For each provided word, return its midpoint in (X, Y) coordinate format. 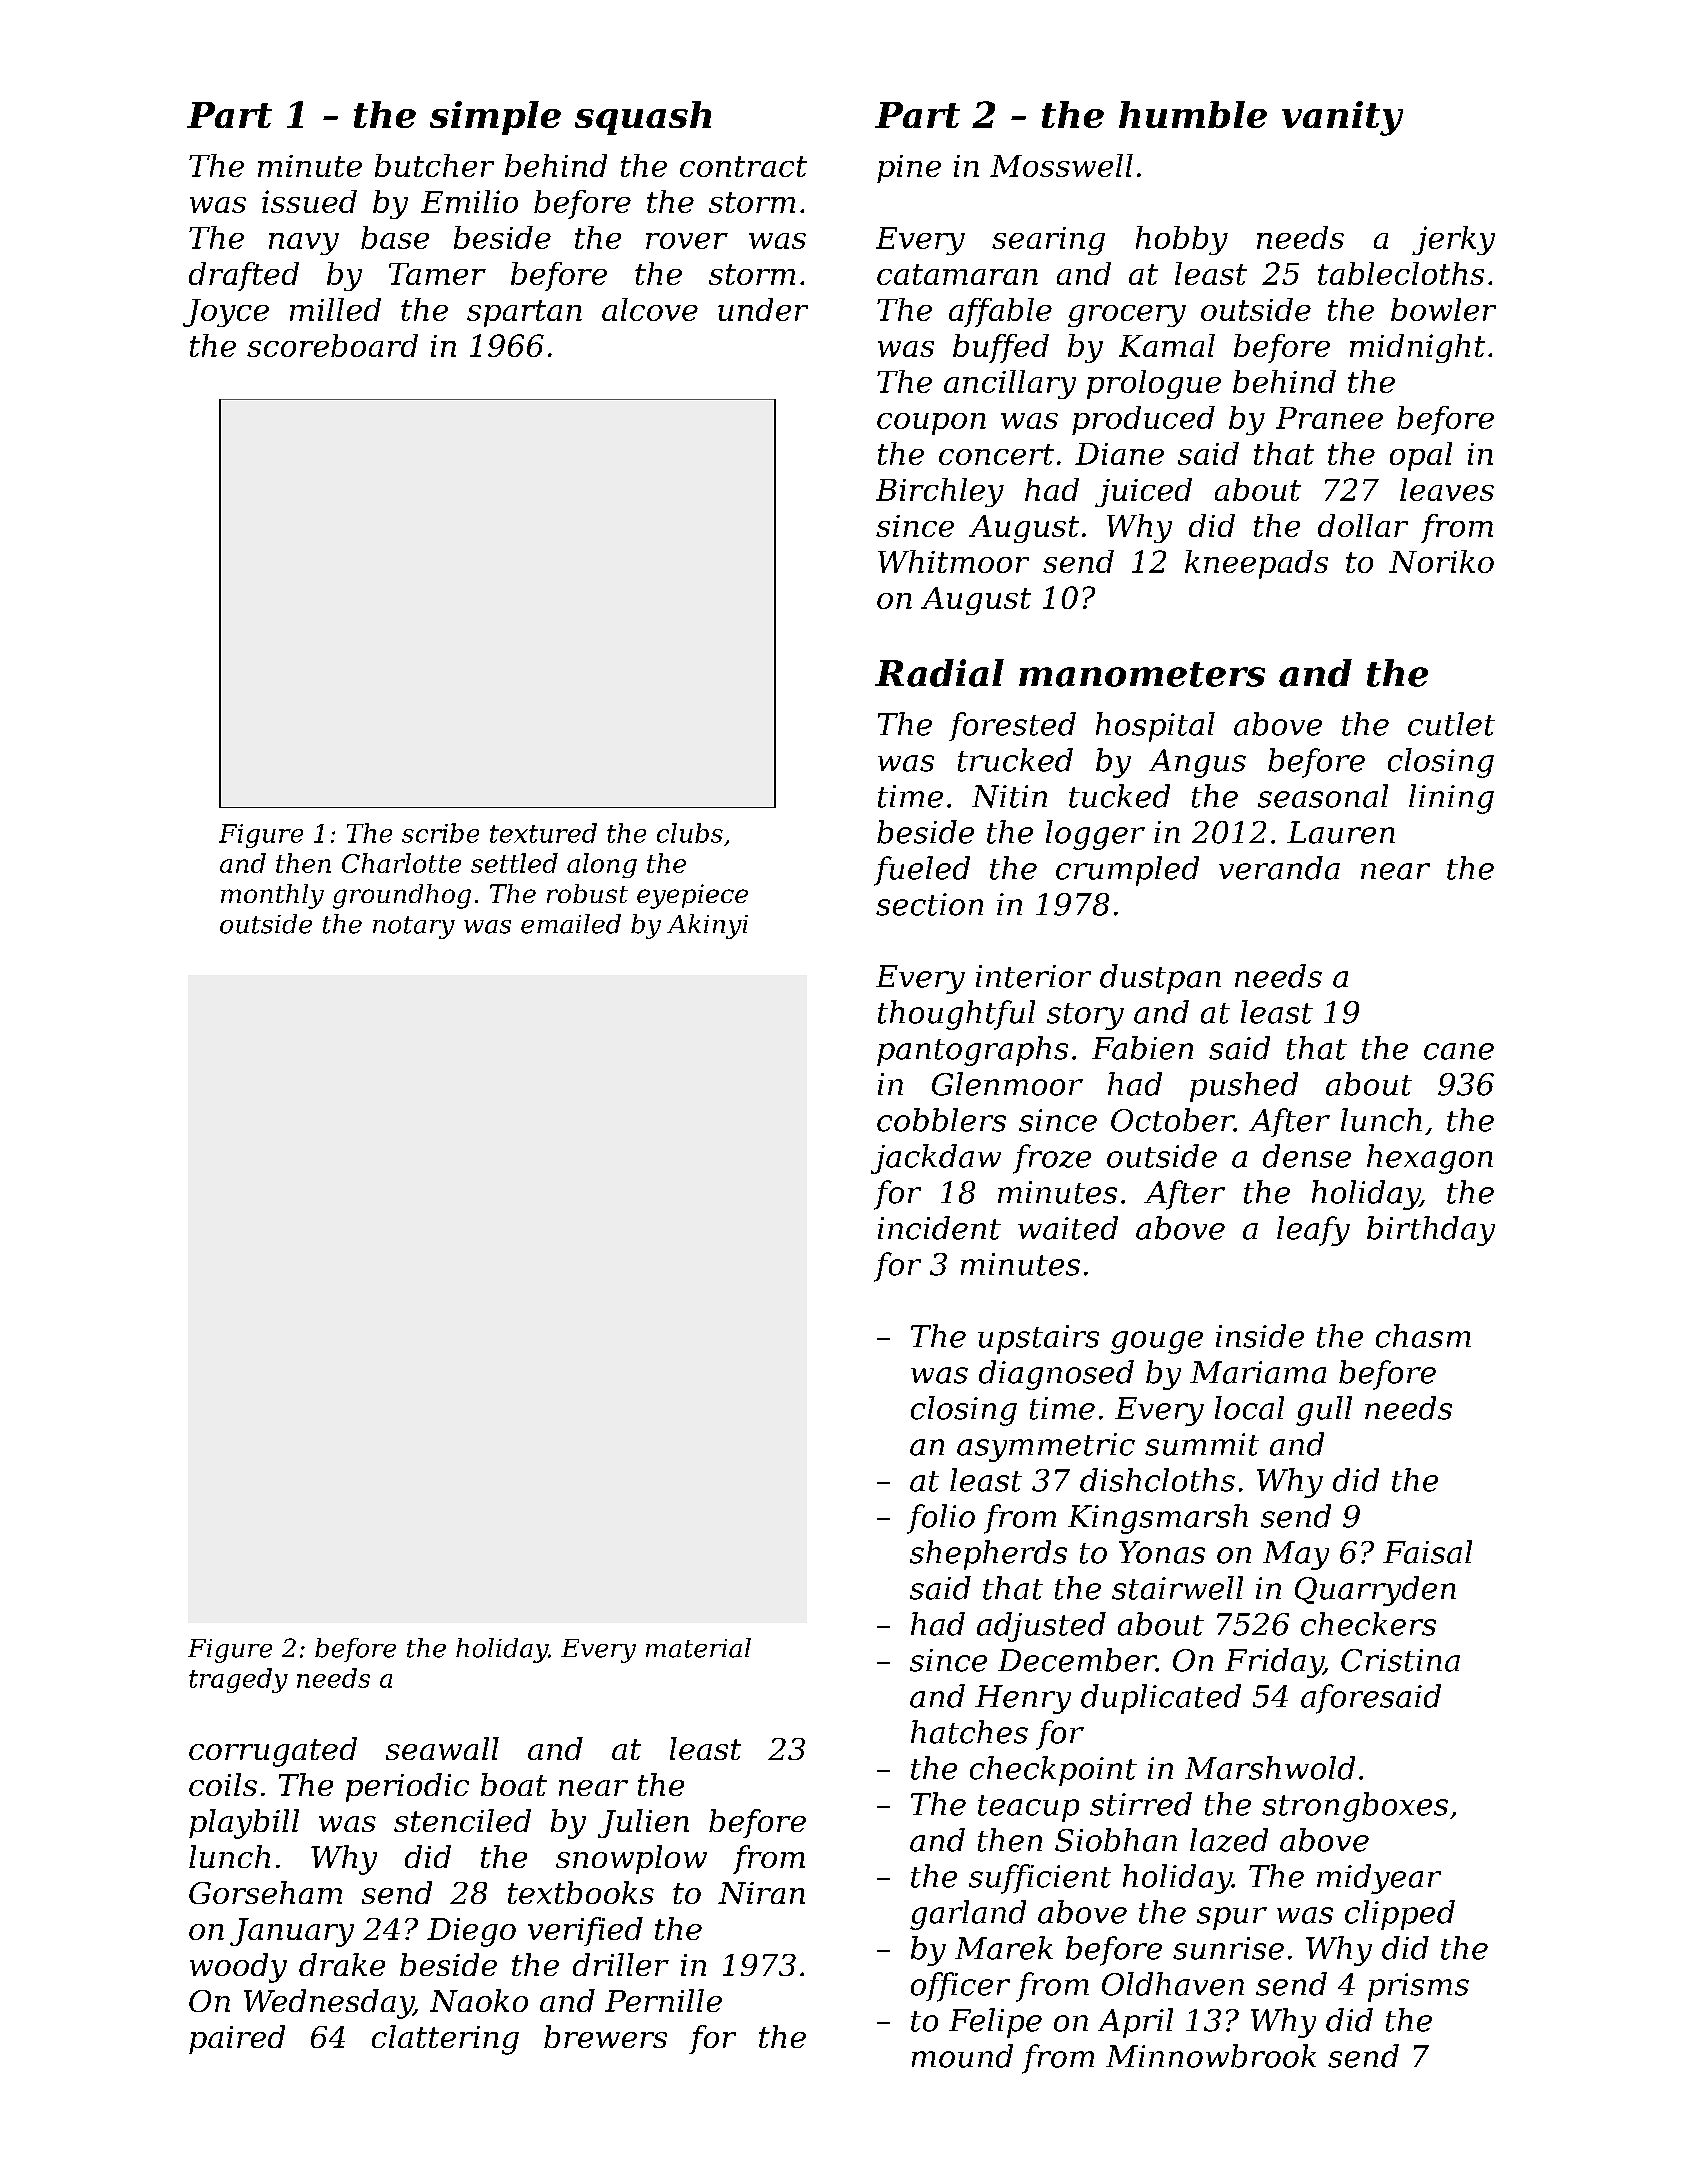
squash (643, 118)
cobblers (941, 1120)
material (698, 1648)
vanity (1342, 118)
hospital (1155, 727)
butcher (434, 165)
